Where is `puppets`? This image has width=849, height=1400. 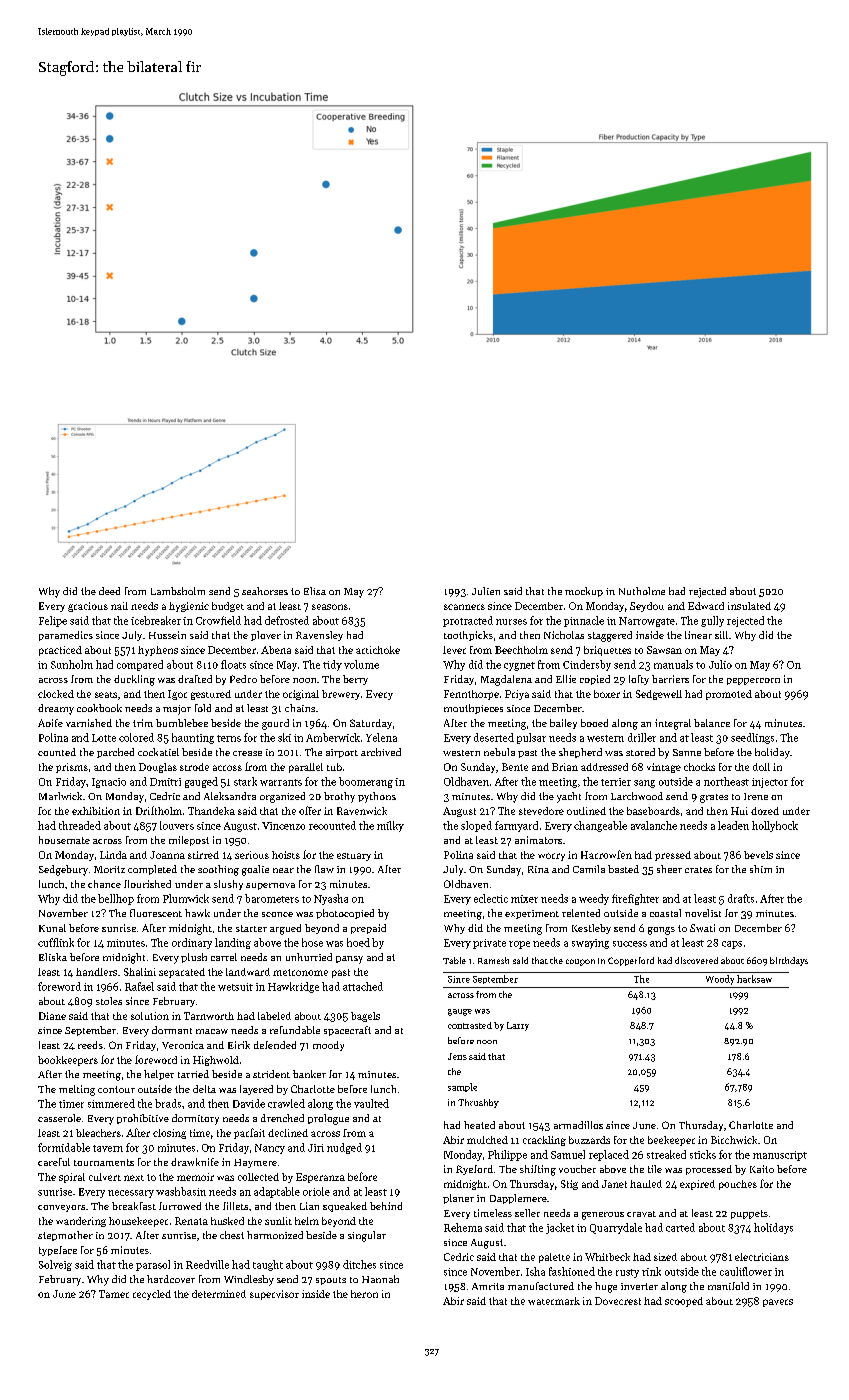
puppets is located at coordinates (749, 1214).
